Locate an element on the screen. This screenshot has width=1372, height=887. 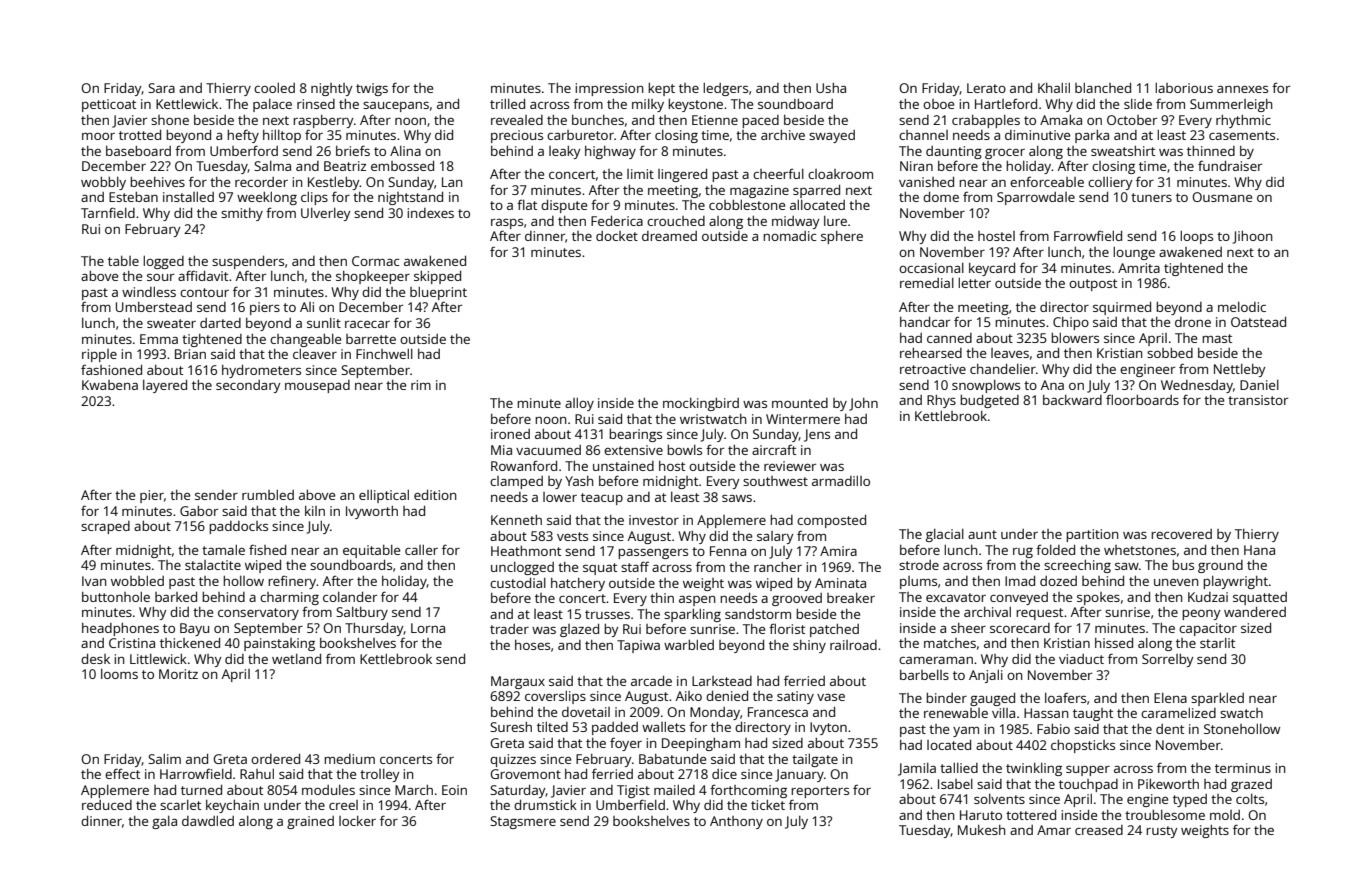
saws is located at coordinates (737, 498).
